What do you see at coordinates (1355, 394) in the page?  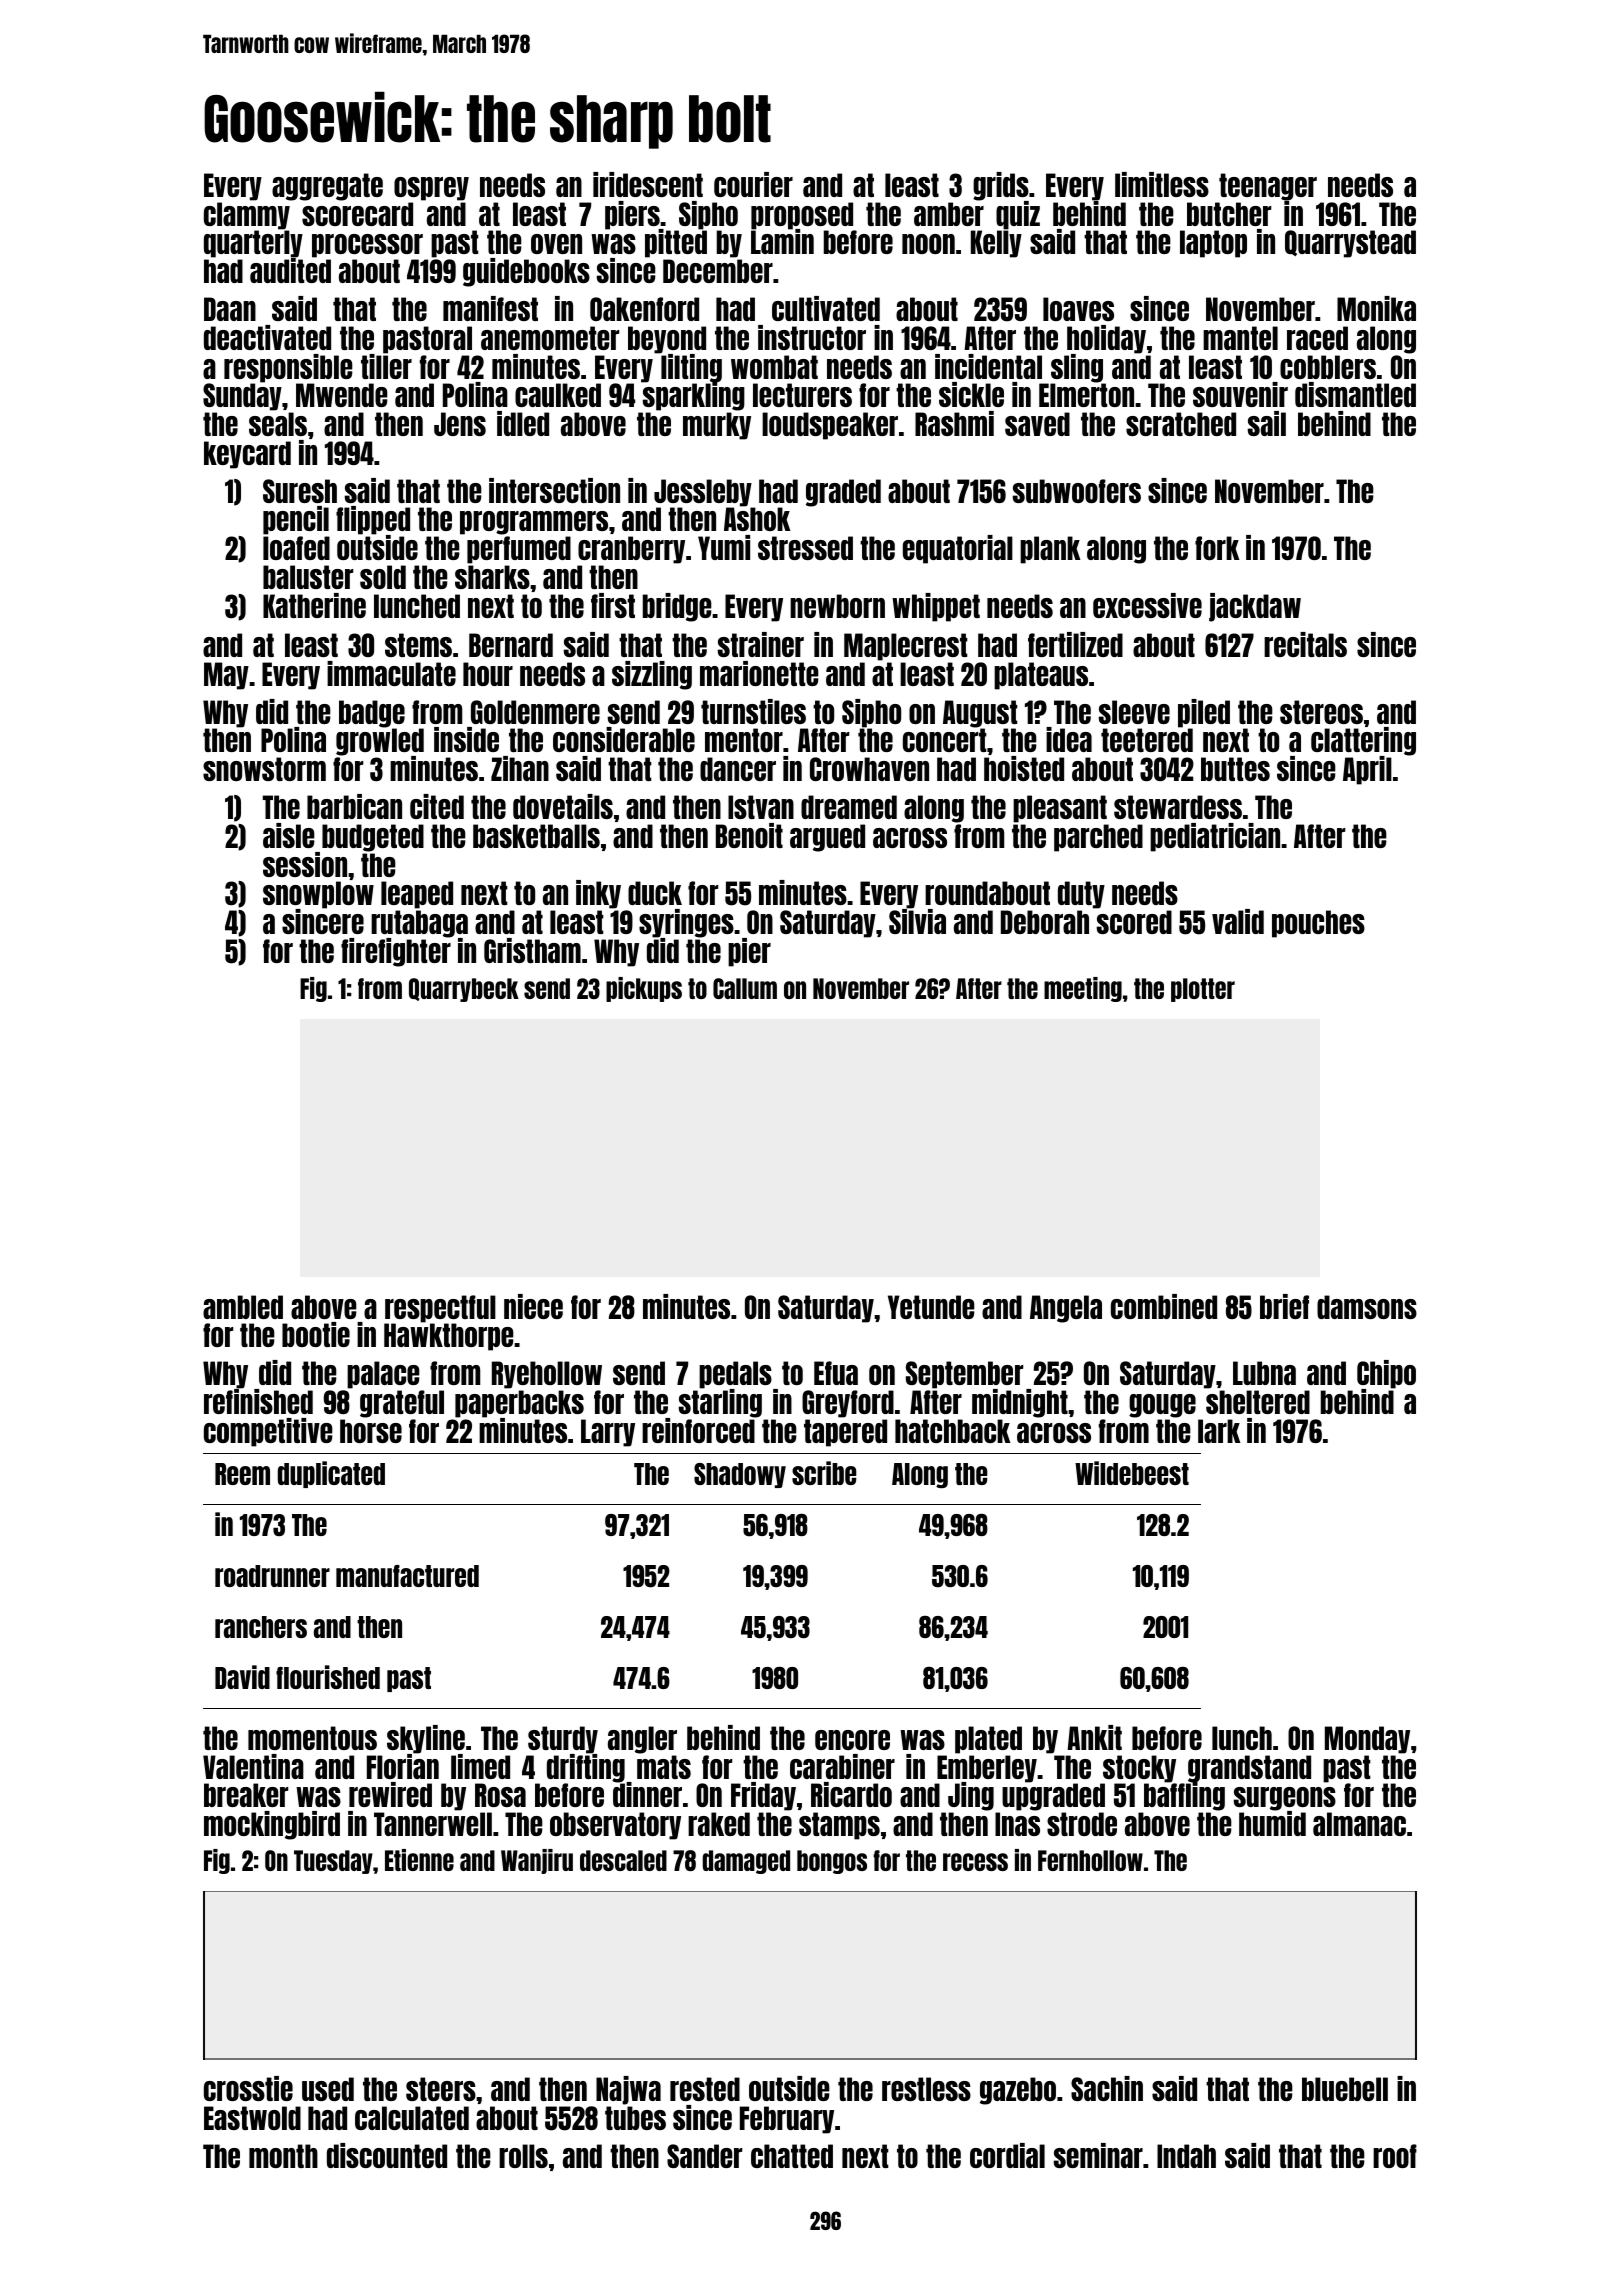 I see `dismantled` at bounding box center [1355, 394].
